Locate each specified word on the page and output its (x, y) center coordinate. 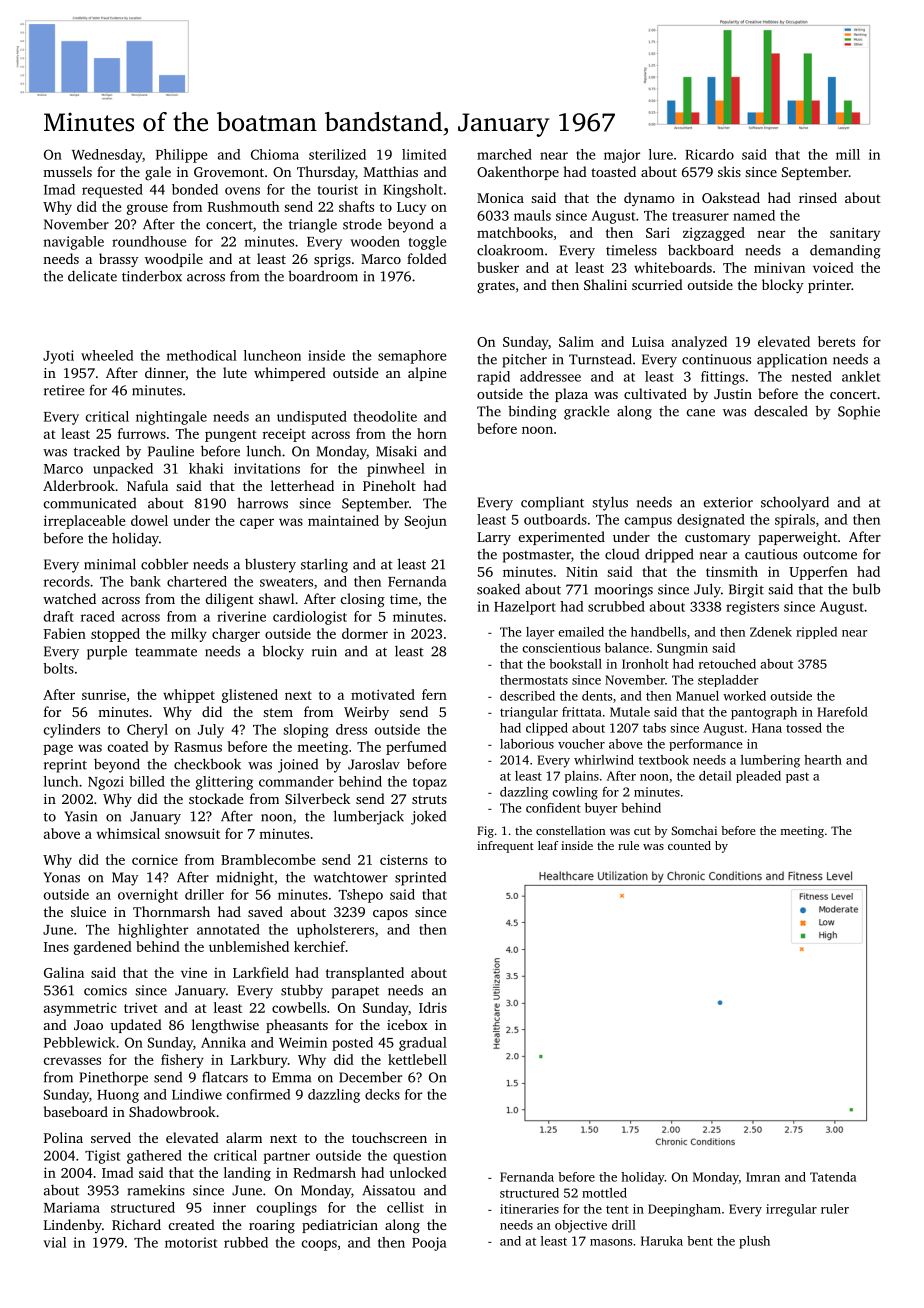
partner (286, 1158)
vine (194, 972)
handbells (658, 632)
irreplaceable (85, 522)
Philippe (181, 156)
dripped (669, 555)
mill (848, 154)
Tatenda (833, 1177)
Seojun (426, 522)
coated (128, 746)
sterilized (337, 154)
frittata (582, 712)
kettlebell (417, 1059)
